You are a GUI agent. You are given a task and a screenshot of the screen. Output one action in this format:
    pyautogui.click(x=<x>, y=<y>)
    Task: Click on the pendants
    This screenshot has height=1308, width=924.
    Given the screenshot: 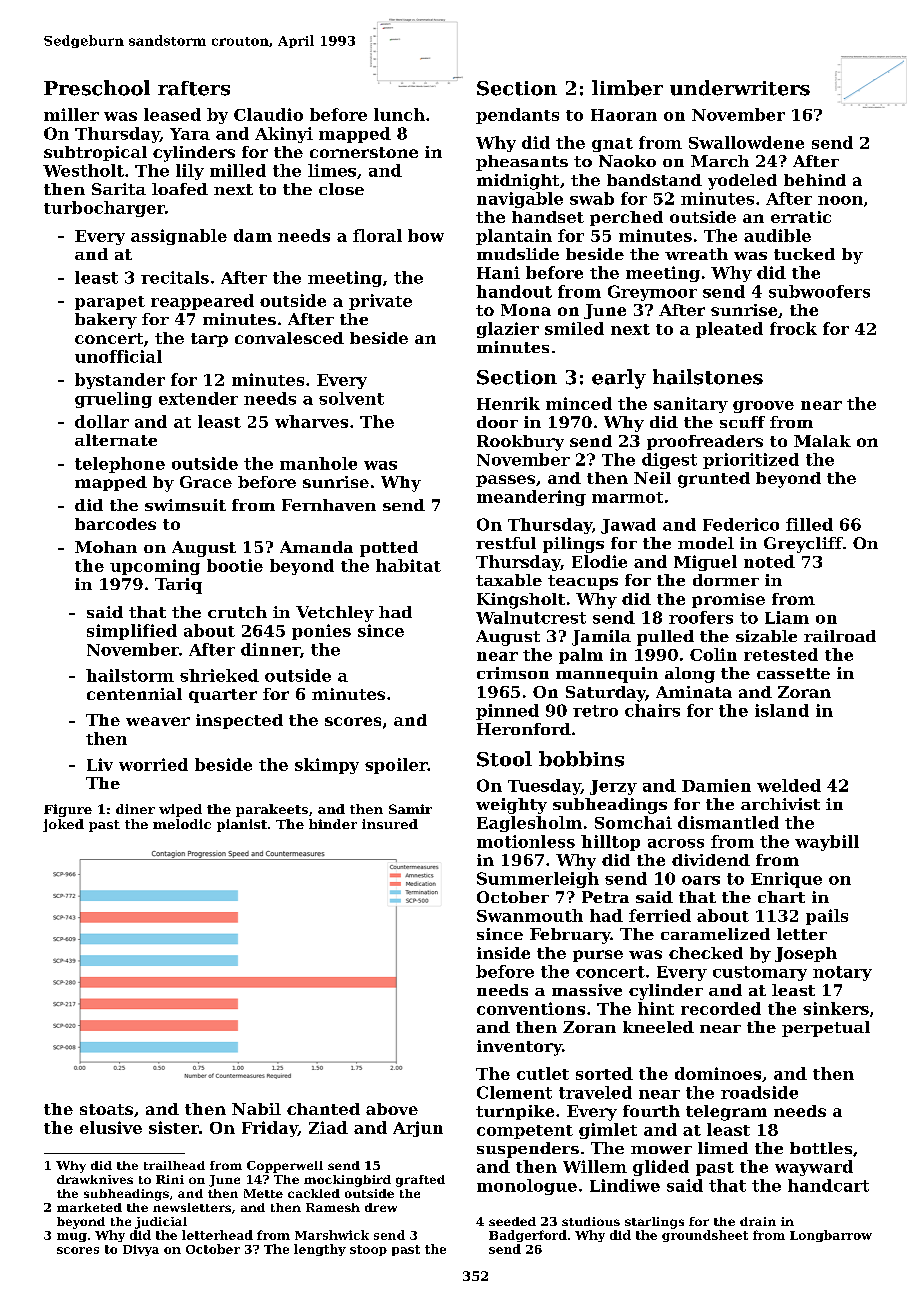 What is the action you would take?
    pyautogui.click(x=517, y=116)
